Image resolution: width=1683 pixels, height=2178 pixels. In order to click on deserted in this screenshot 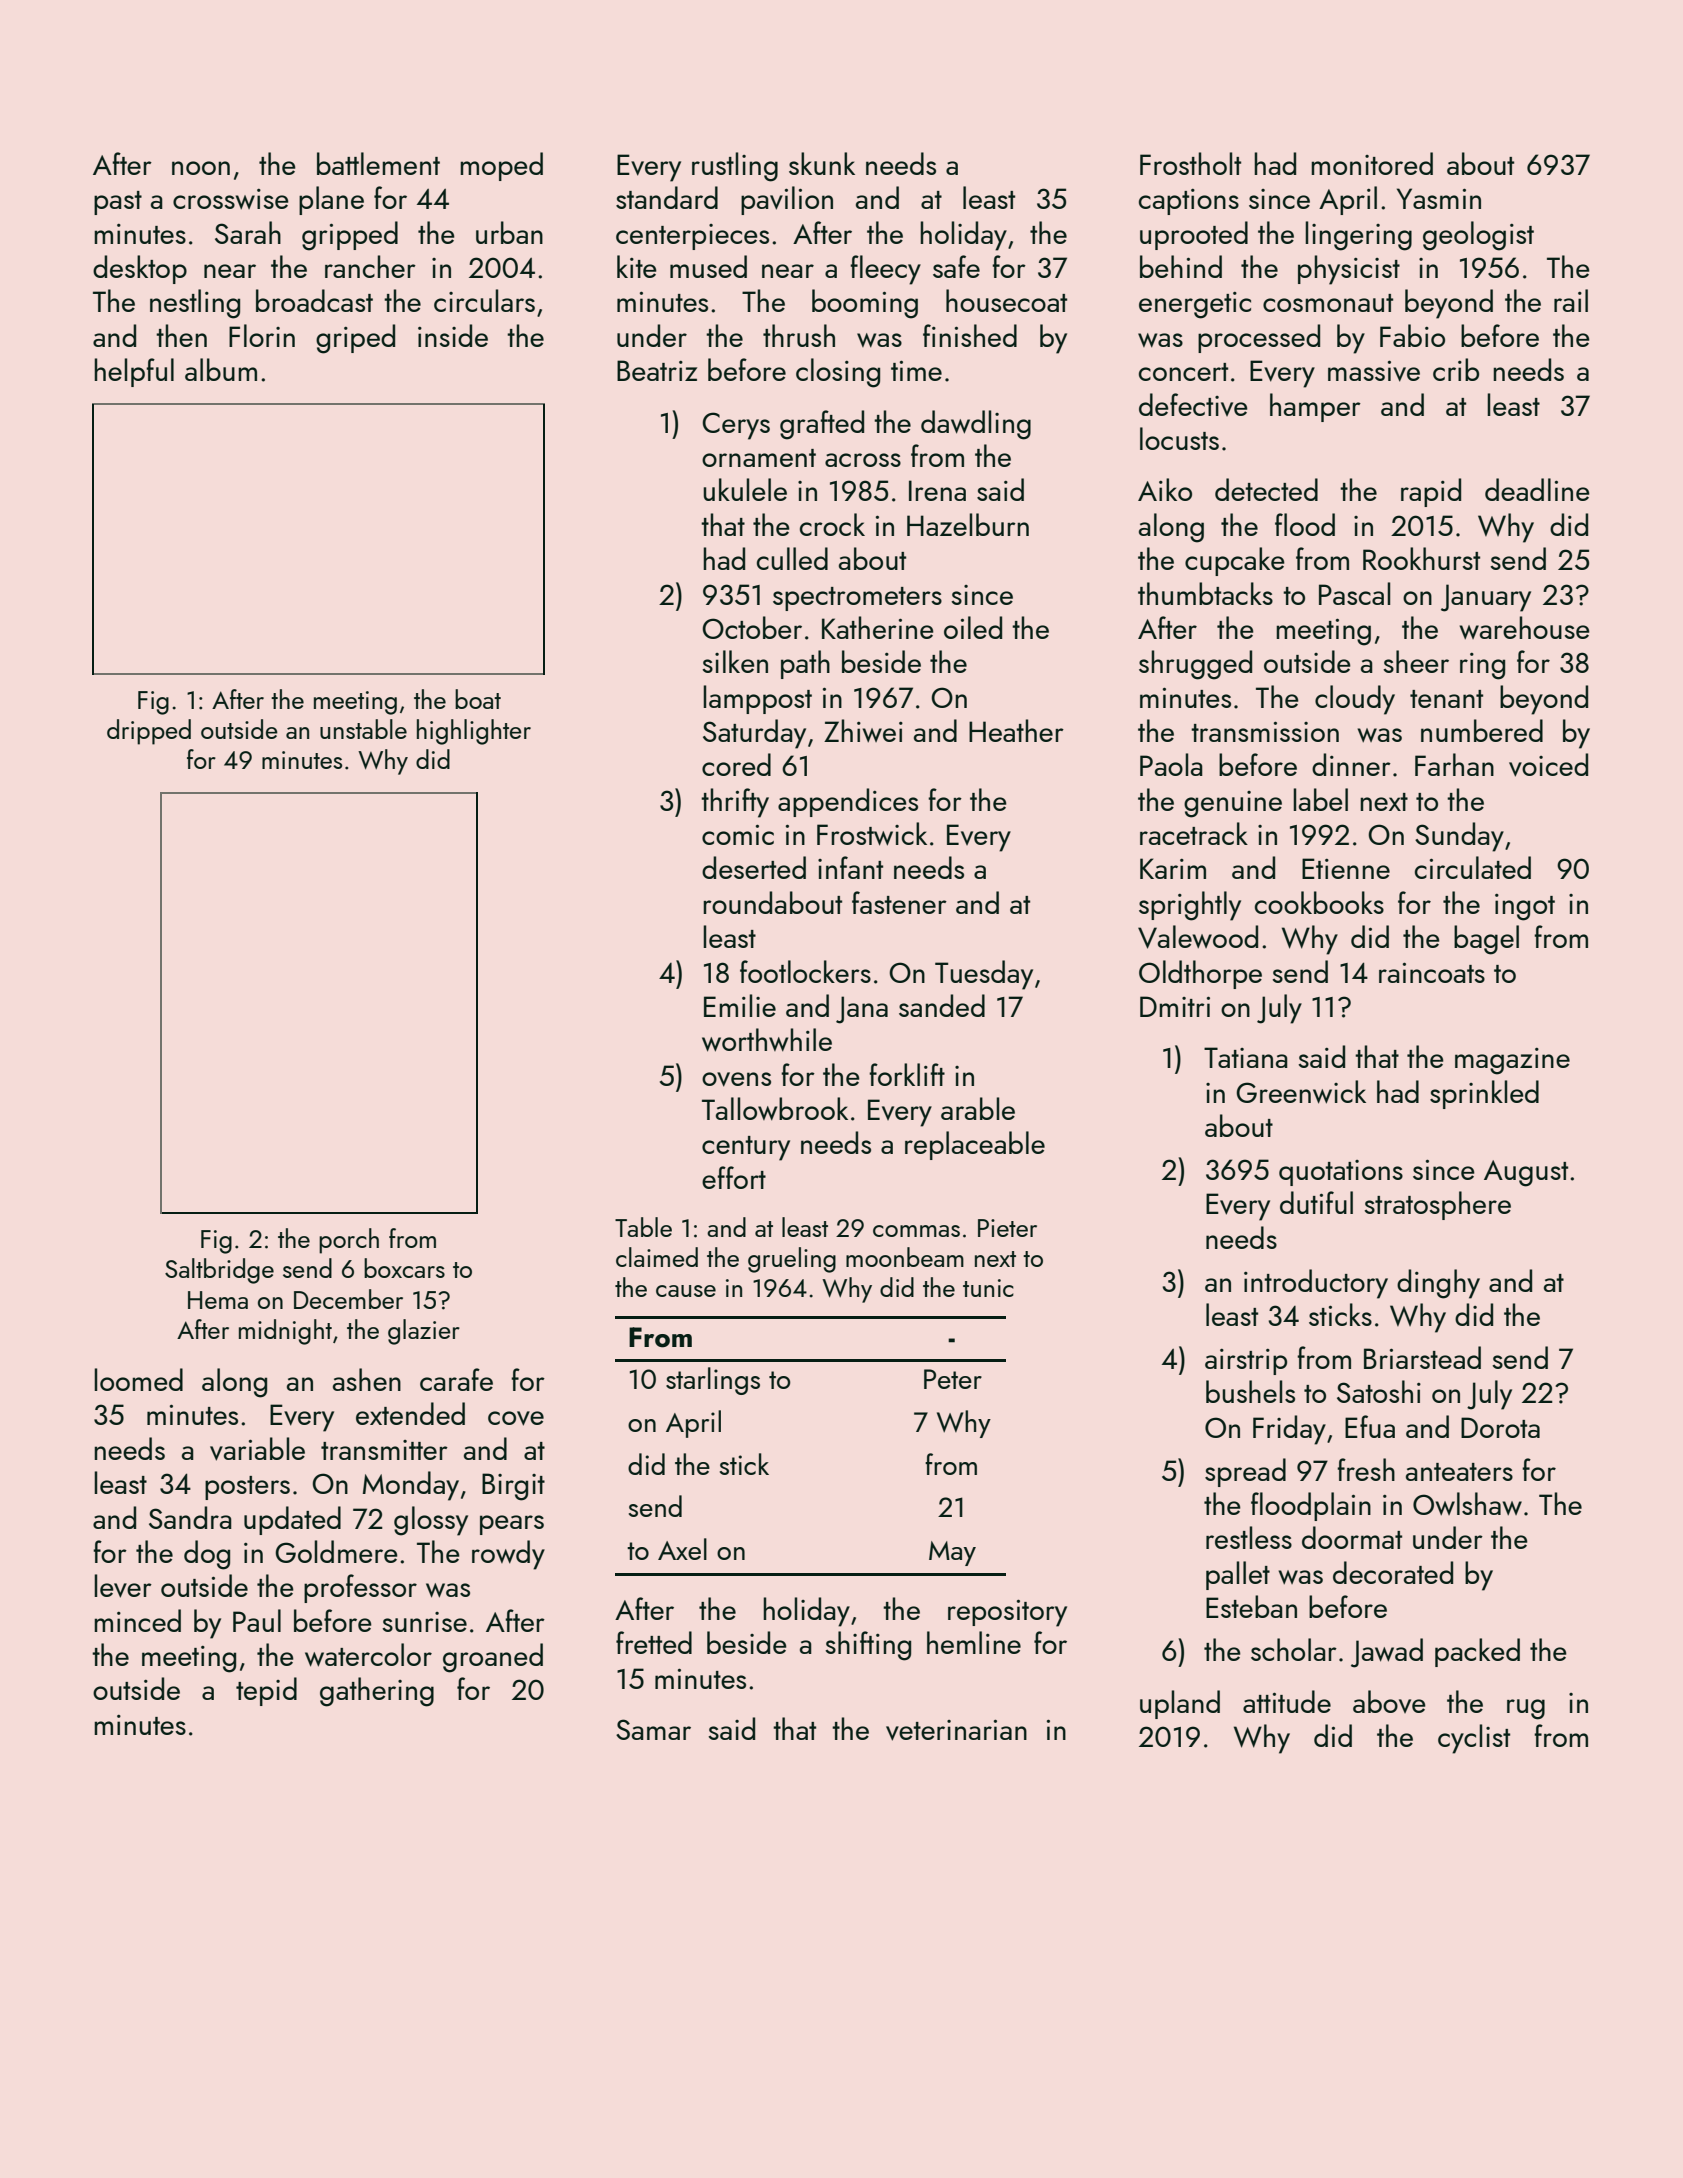, I will do `click(754, 867)`.
